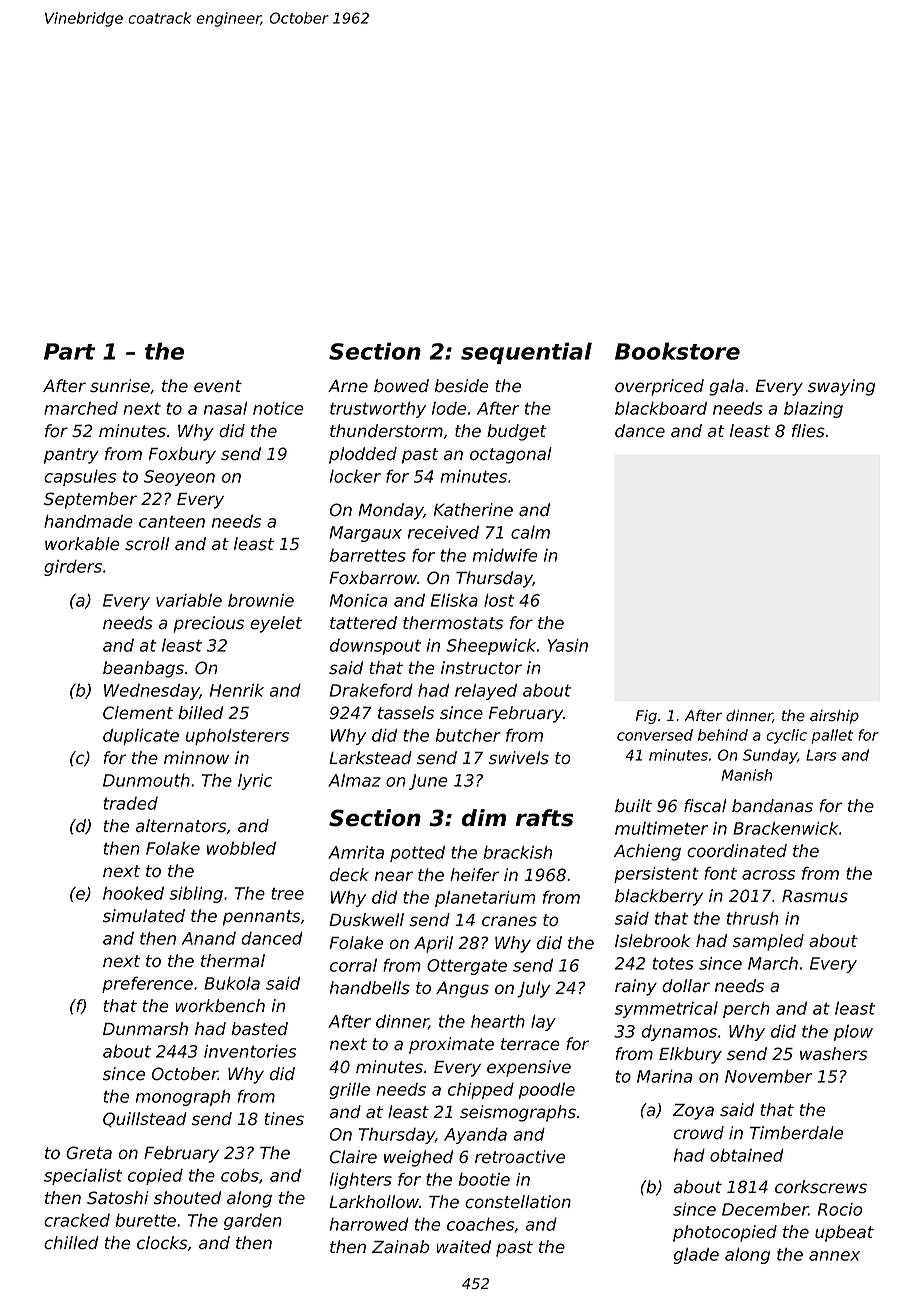 The image size is (924, 1308). Describe the element at coordinates (834, 1256) in the screenshot. I see `annex` at that location.
